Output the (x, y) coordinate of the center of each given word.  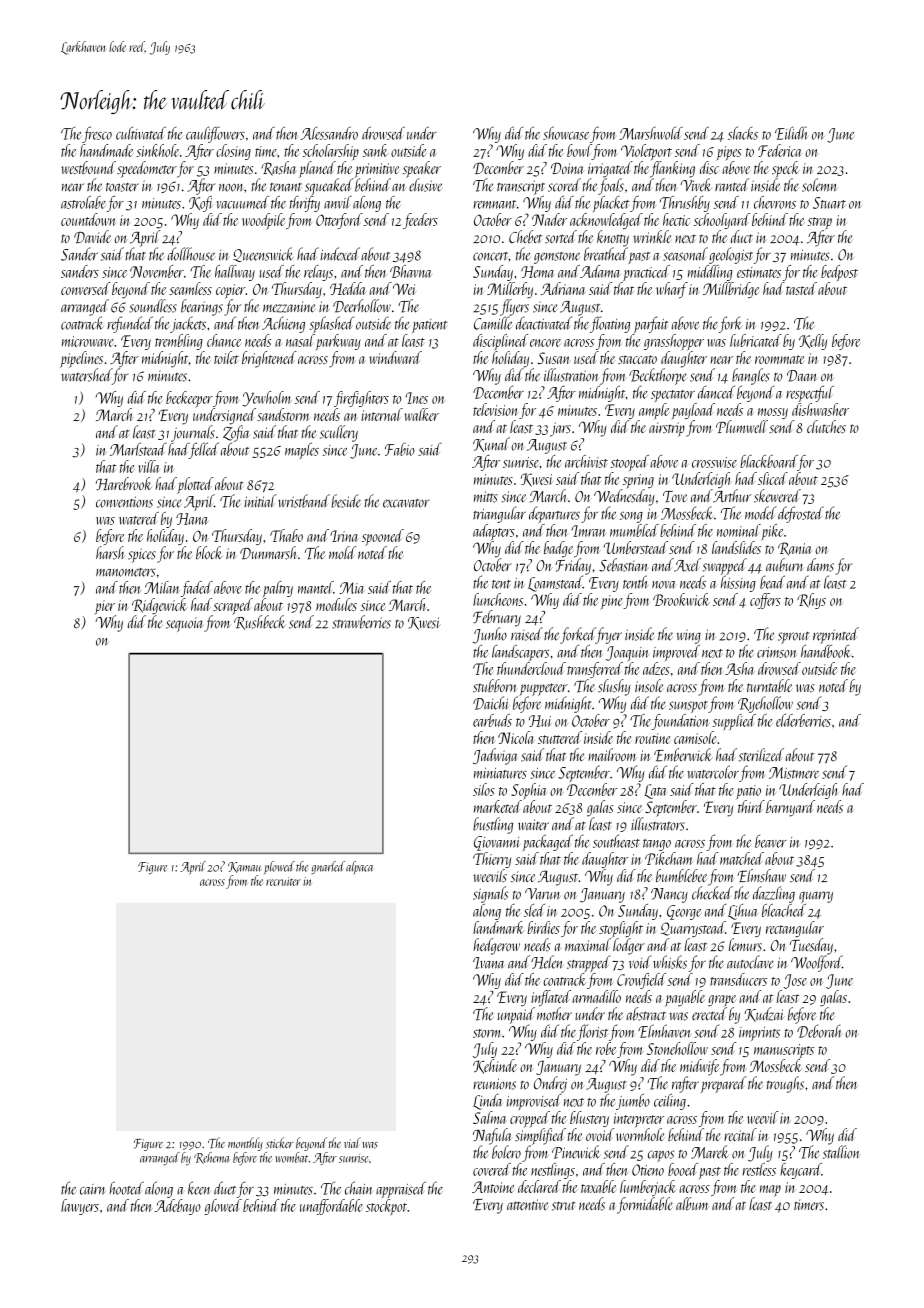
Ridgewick (159, 606)
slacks (743, 133)
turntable (770, 685)
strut (564, 1206)
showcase (566, 133)
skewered (777, 496)
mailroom (612, 755)
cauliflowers (215, 134)
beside (346, 501)
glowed (223, 1207)
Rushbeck (260, 622)
